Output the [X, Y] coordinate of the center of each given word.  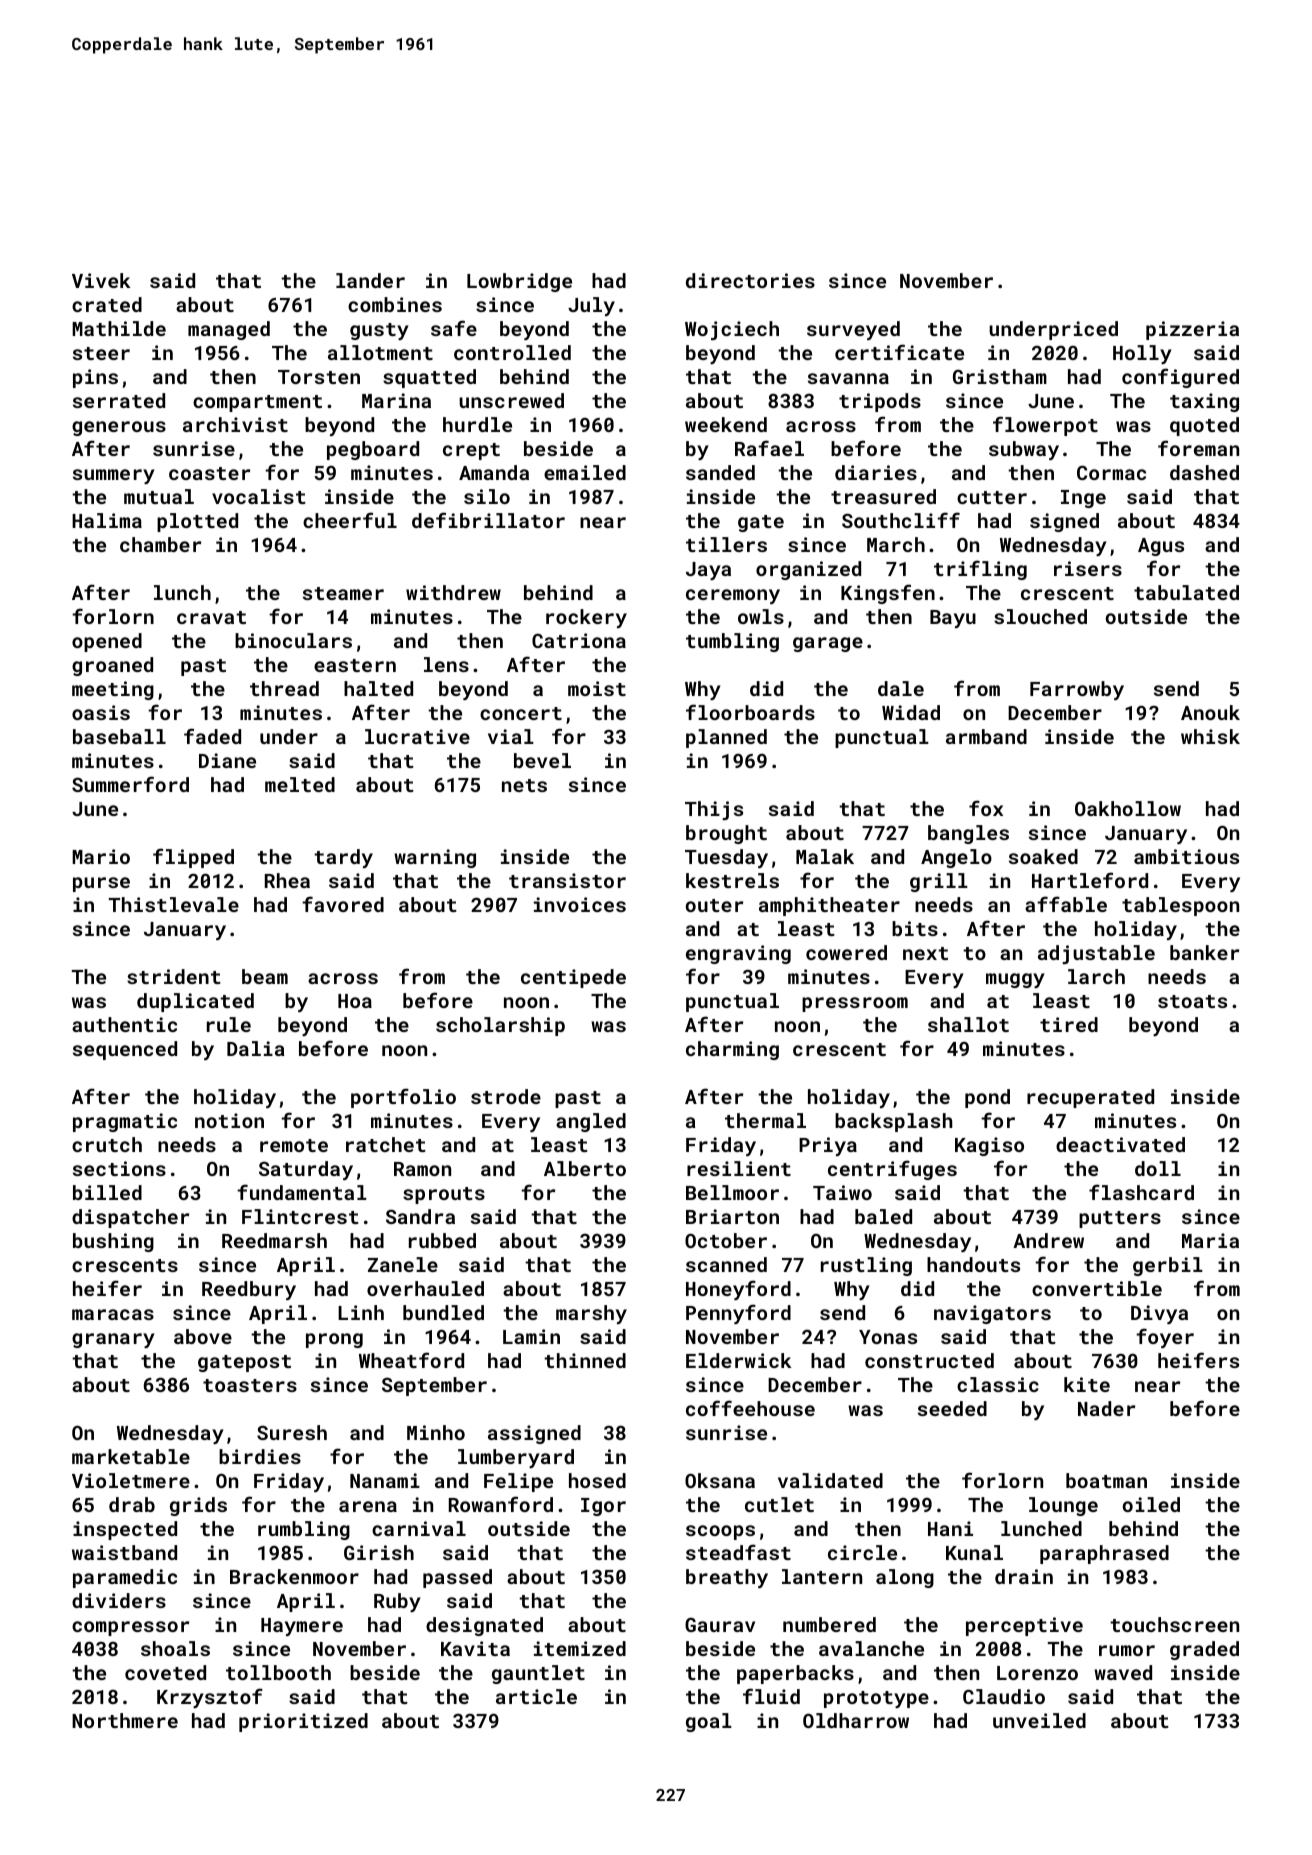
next [925, 953]
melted [300, 784]
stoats [1192, 1001]
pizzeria [1192, 330]
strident [174, 976]
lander [370, 280]
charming [732, 1050]
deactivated [1120, 1144]
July [591, 306]
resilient [739, 1168]
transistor [567, 880]
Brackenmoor [294, 1576]
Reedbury [249, 1290]
